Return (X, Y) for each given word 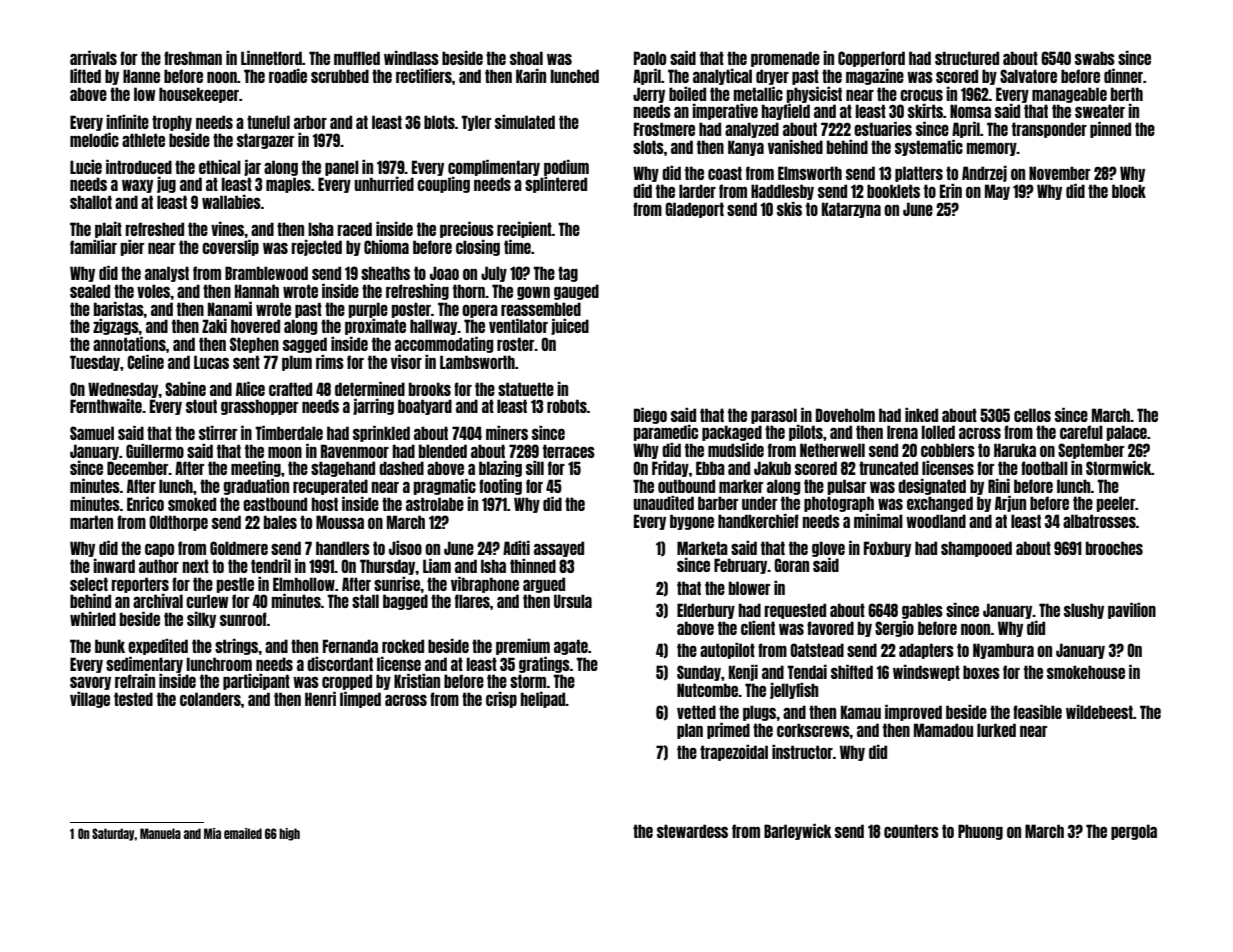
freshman (193, 58)
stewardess (692, 831)
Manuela (160, 833)
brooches (1114, 548)
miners (507, 433)
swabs (1095, 58)
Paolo (650, 58)
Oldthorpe (178, 523)
